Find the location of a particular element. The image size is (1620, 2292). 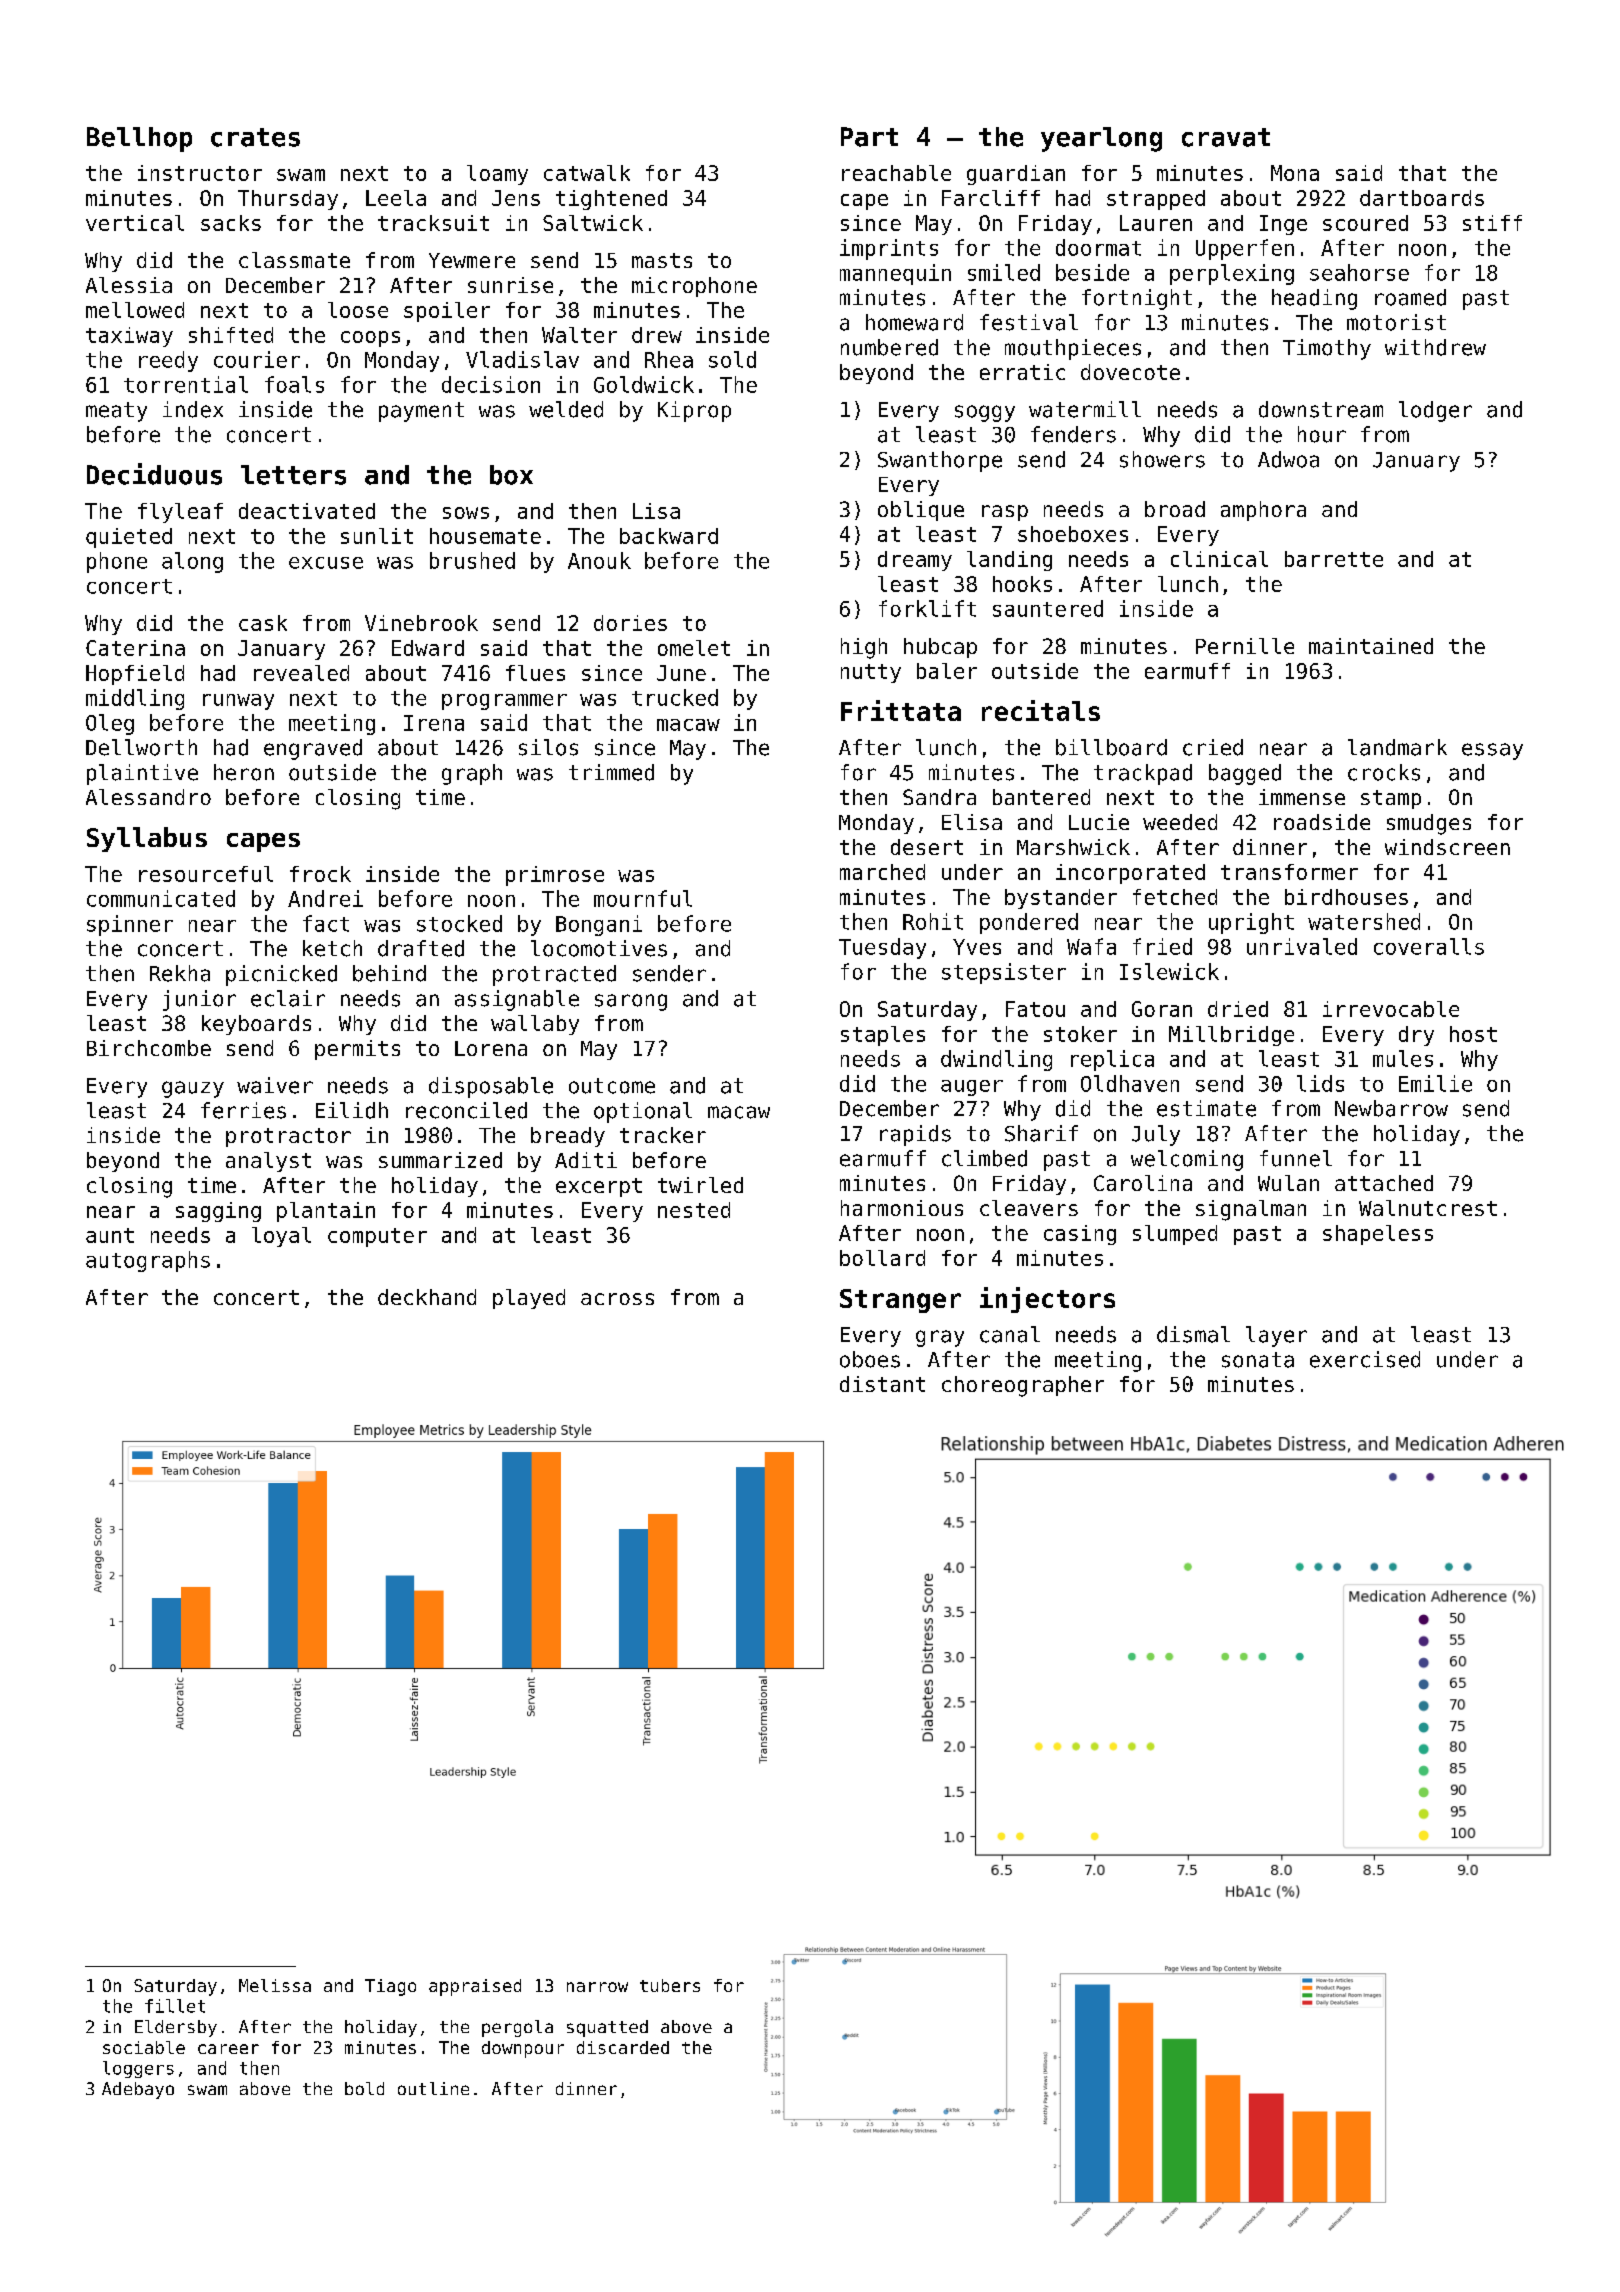

Tiago is located at coordinates (390, 1987).
